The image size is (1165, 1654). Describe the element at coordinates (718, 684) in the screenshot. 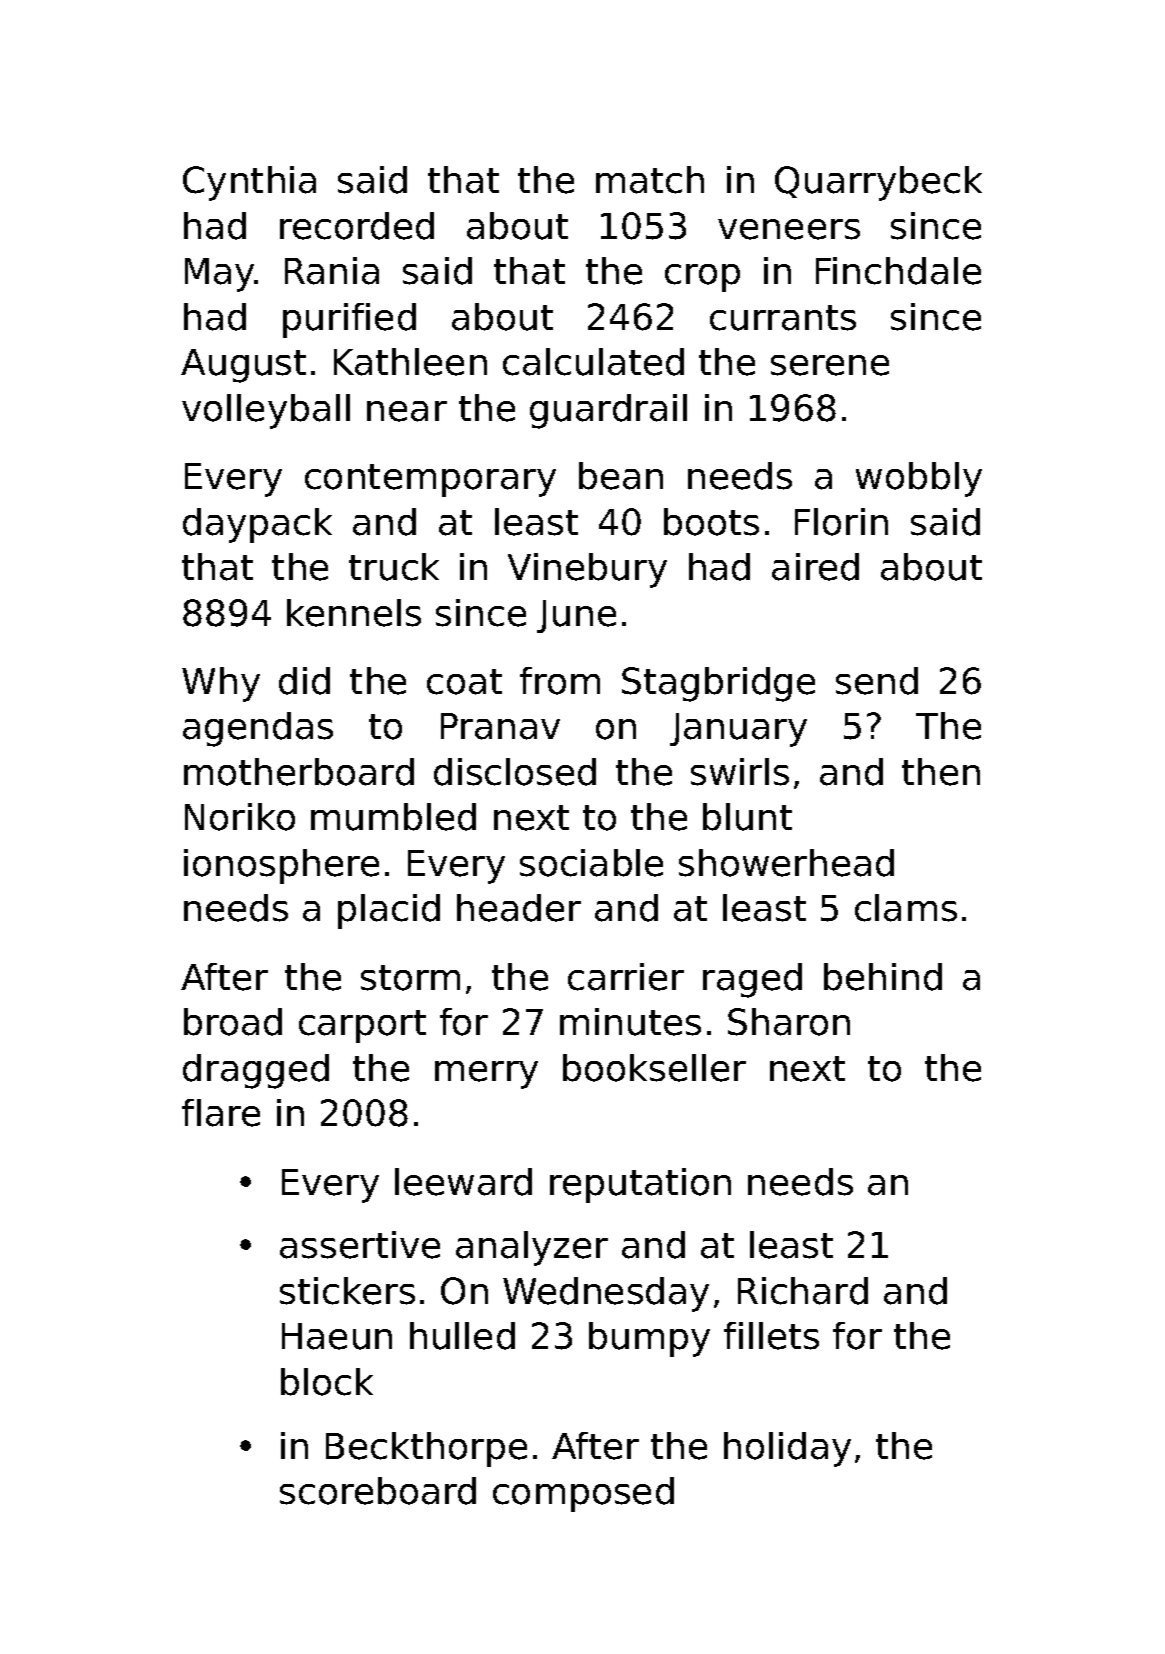

I see `Stagbridge` at that location.
